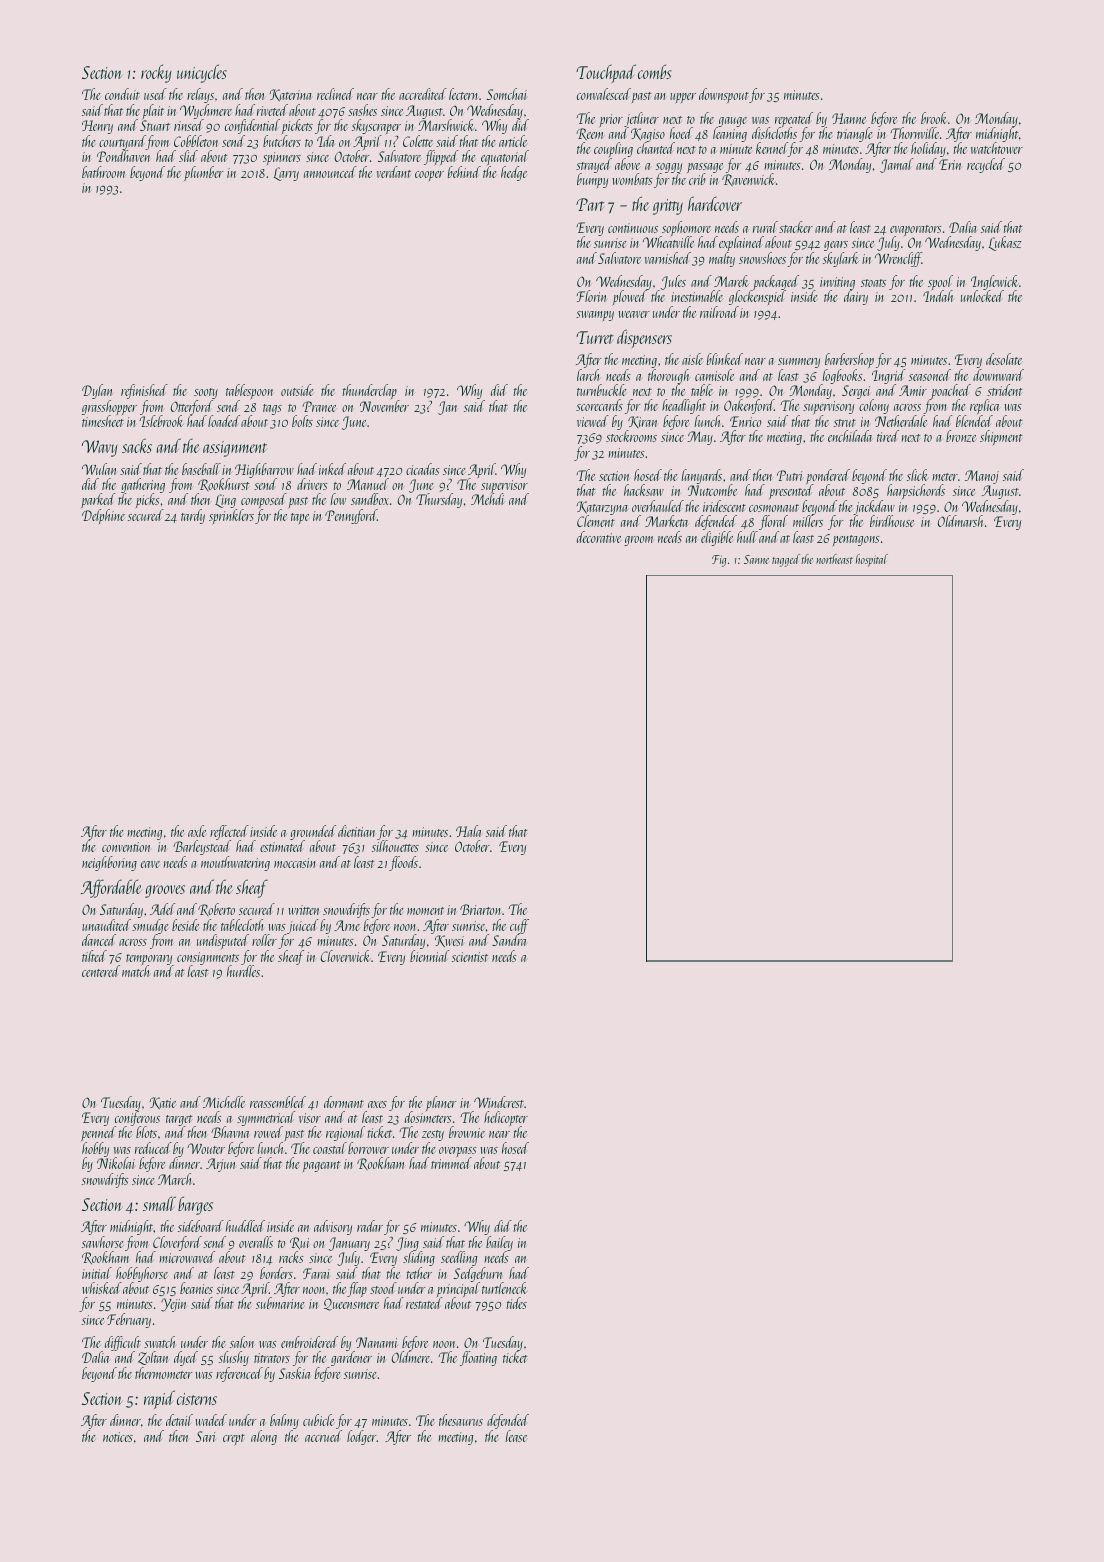 This screenshot has width=1104, height=1562. Describe the element at coordinates (981, 296) in the screenshot. I see `unlocked` at that location.
